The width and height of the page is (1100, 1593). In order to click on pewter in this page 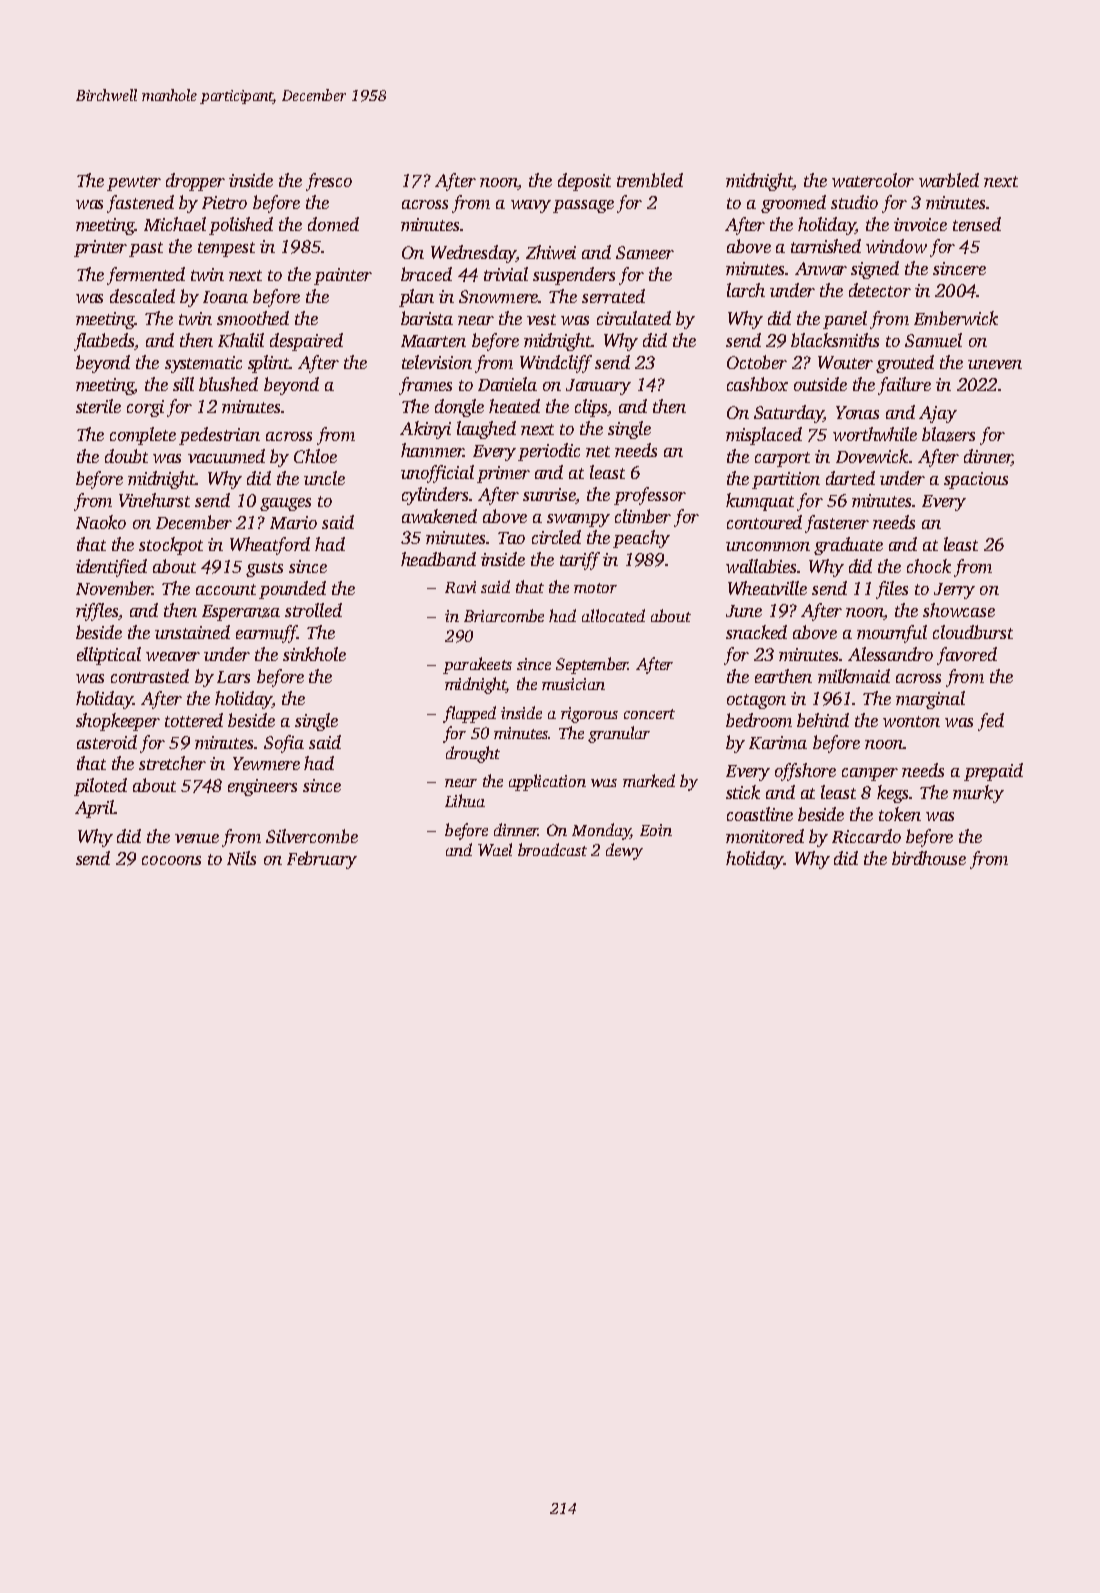, I will do `click(134, 183)`.
